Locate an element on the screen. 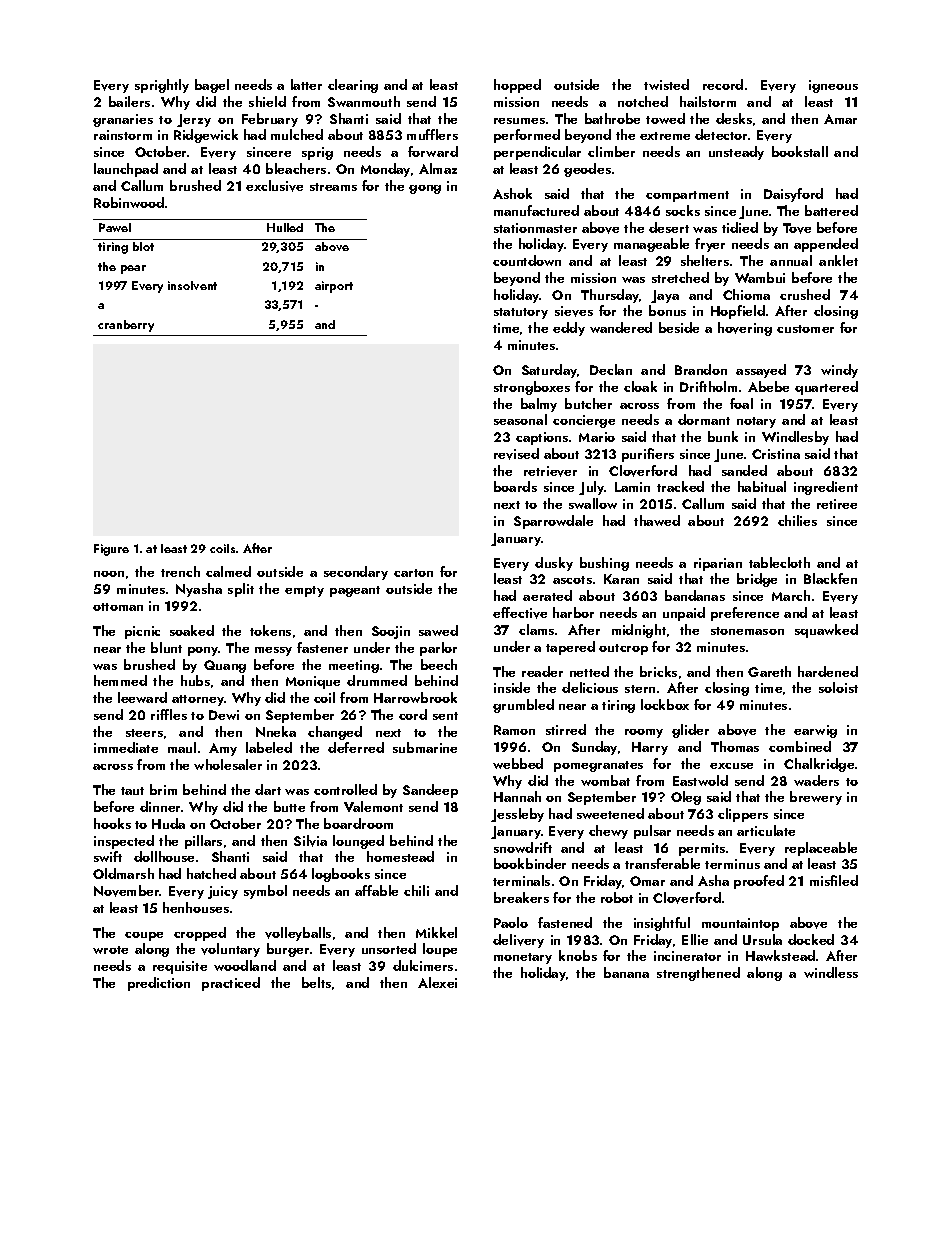  hubs is located at coordinates (195, 680).
